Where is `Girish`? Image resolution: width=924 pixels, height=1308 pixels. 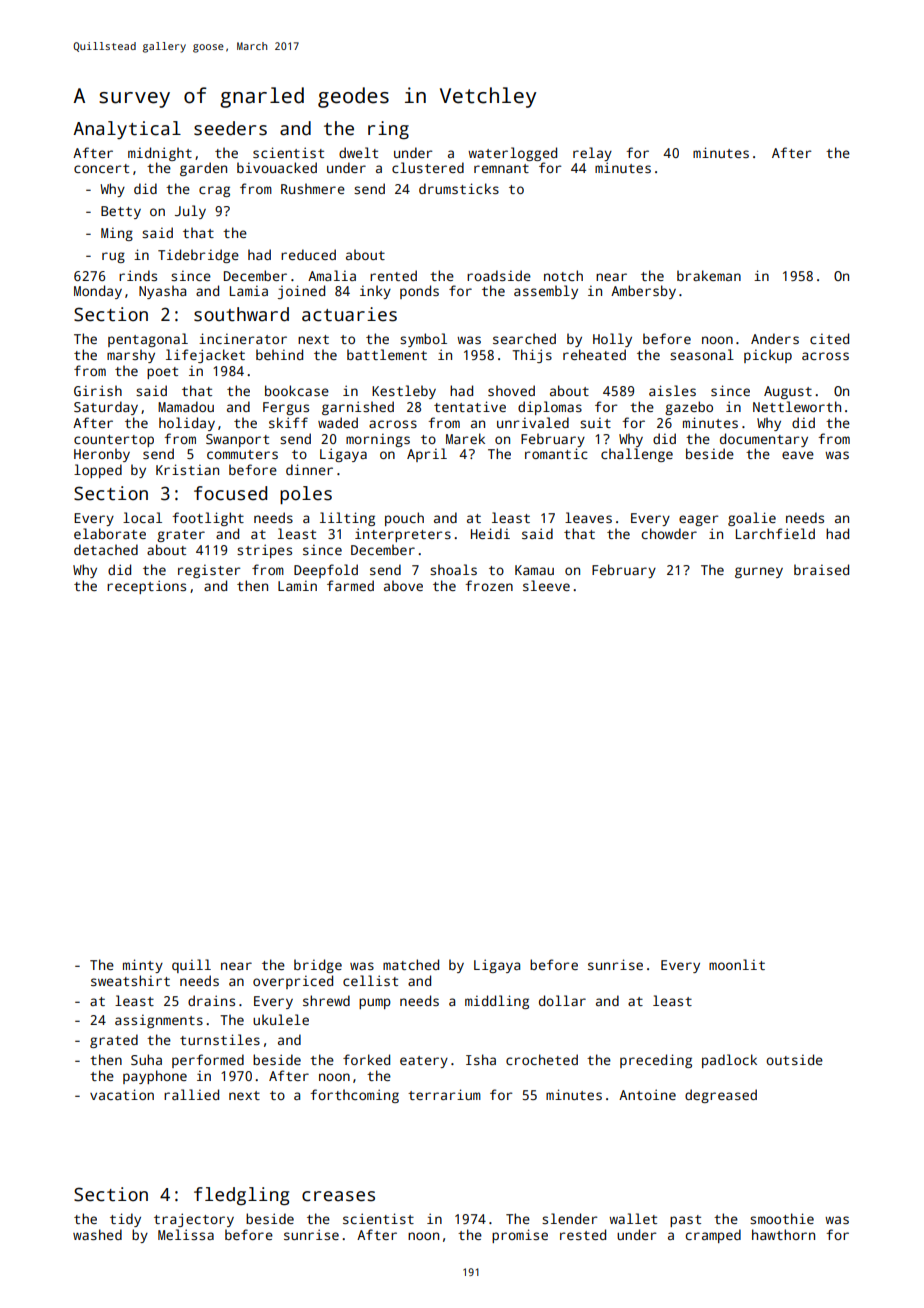 Girish is located at coordinates (98, 390).
